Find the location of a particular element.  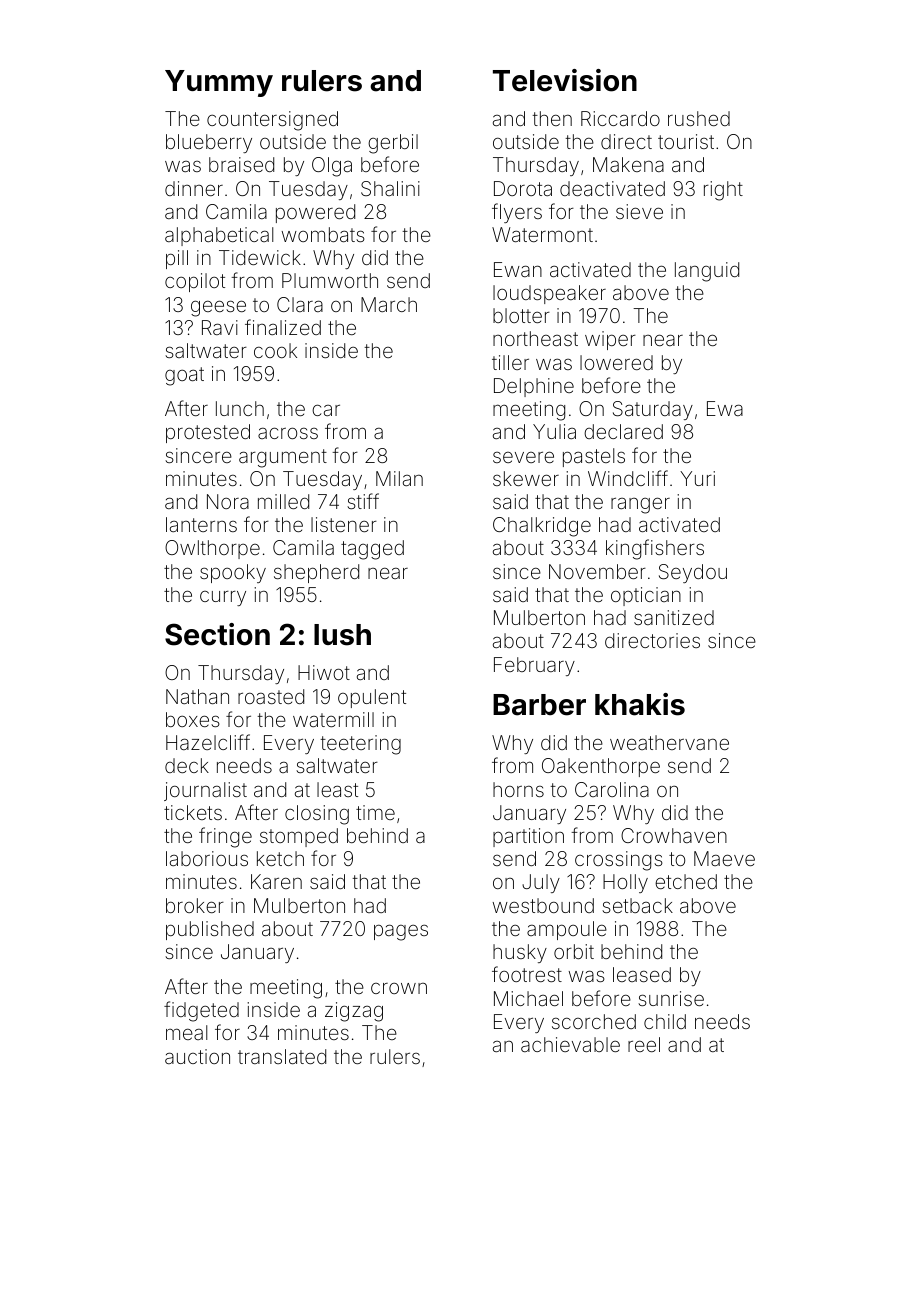

Television is located at coordinates (565, 80).
